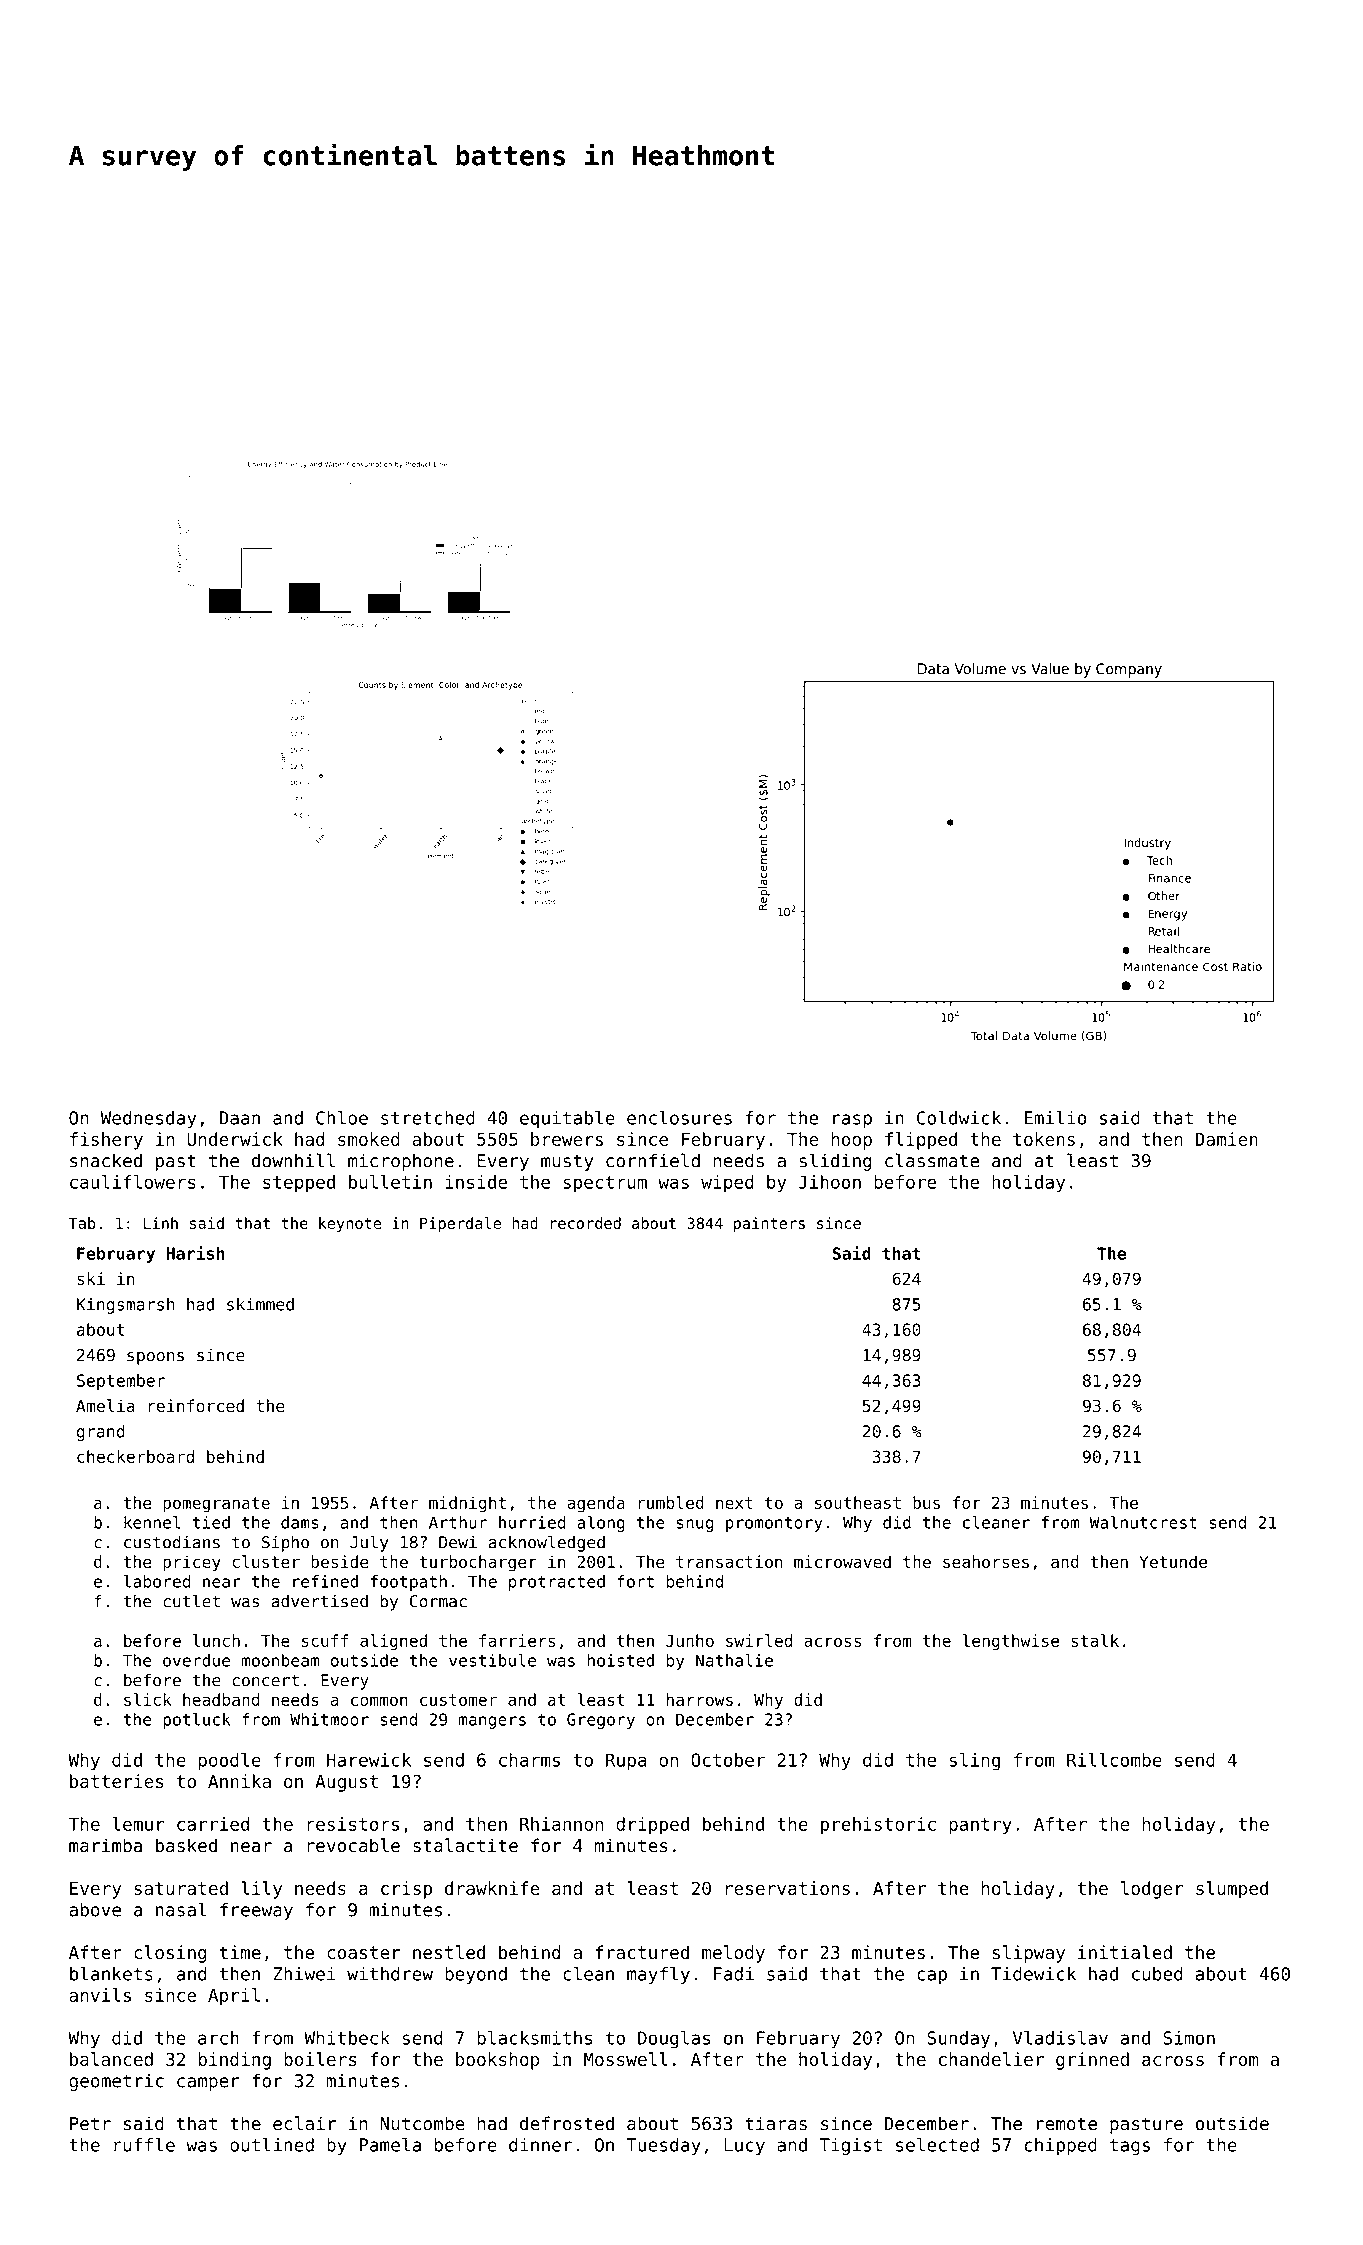  What do you see at coordinates (1067, 2124) in the screenshot?
I see `remote` at bounding box center [1067, 2124].
